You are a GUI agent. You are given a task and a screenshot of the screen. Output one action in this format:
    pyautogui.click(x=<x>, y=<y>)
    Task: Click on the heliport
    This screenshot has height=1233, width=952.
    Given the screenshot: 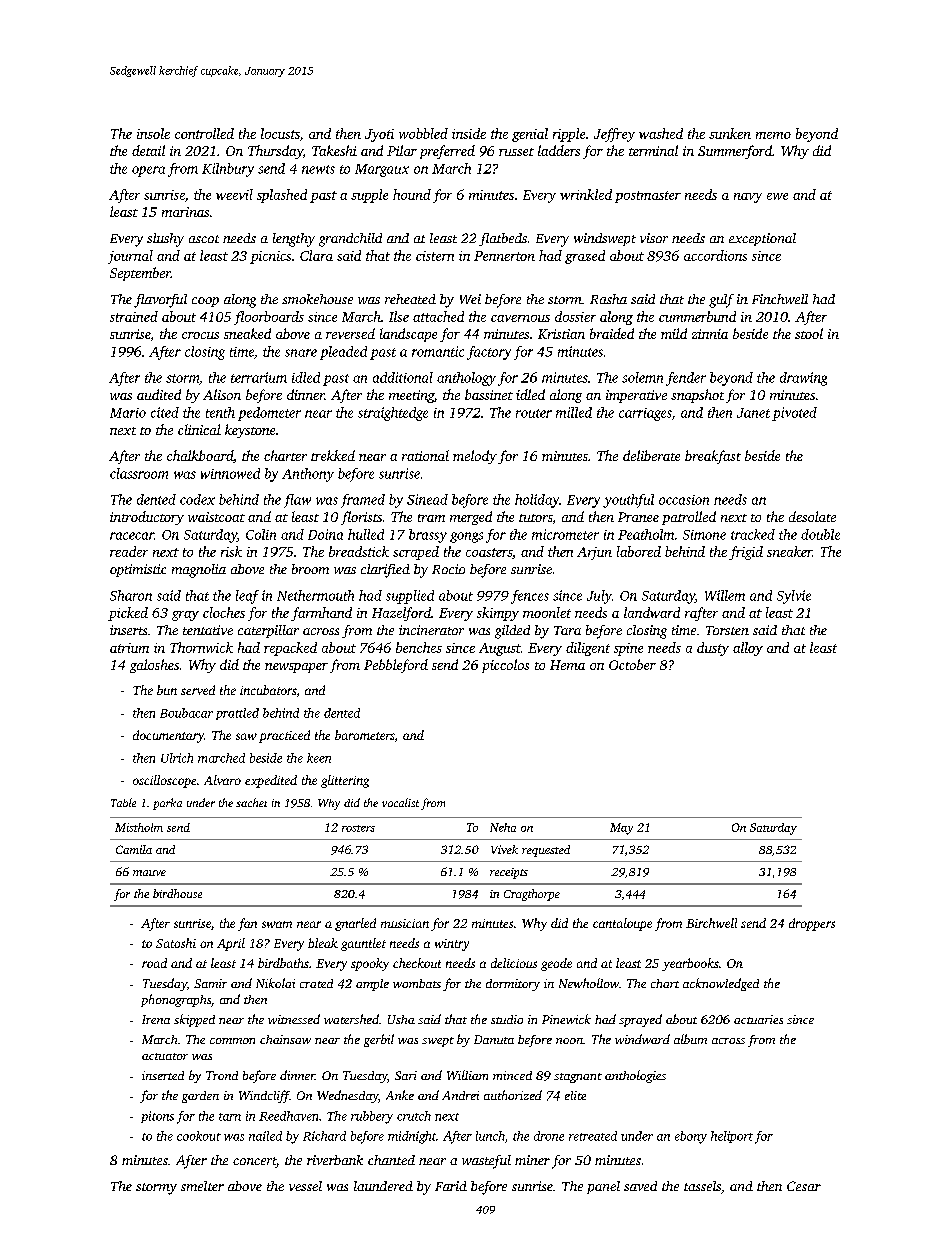 What is the action you would take?
    pyautogui.click(x=732, y=1137)
